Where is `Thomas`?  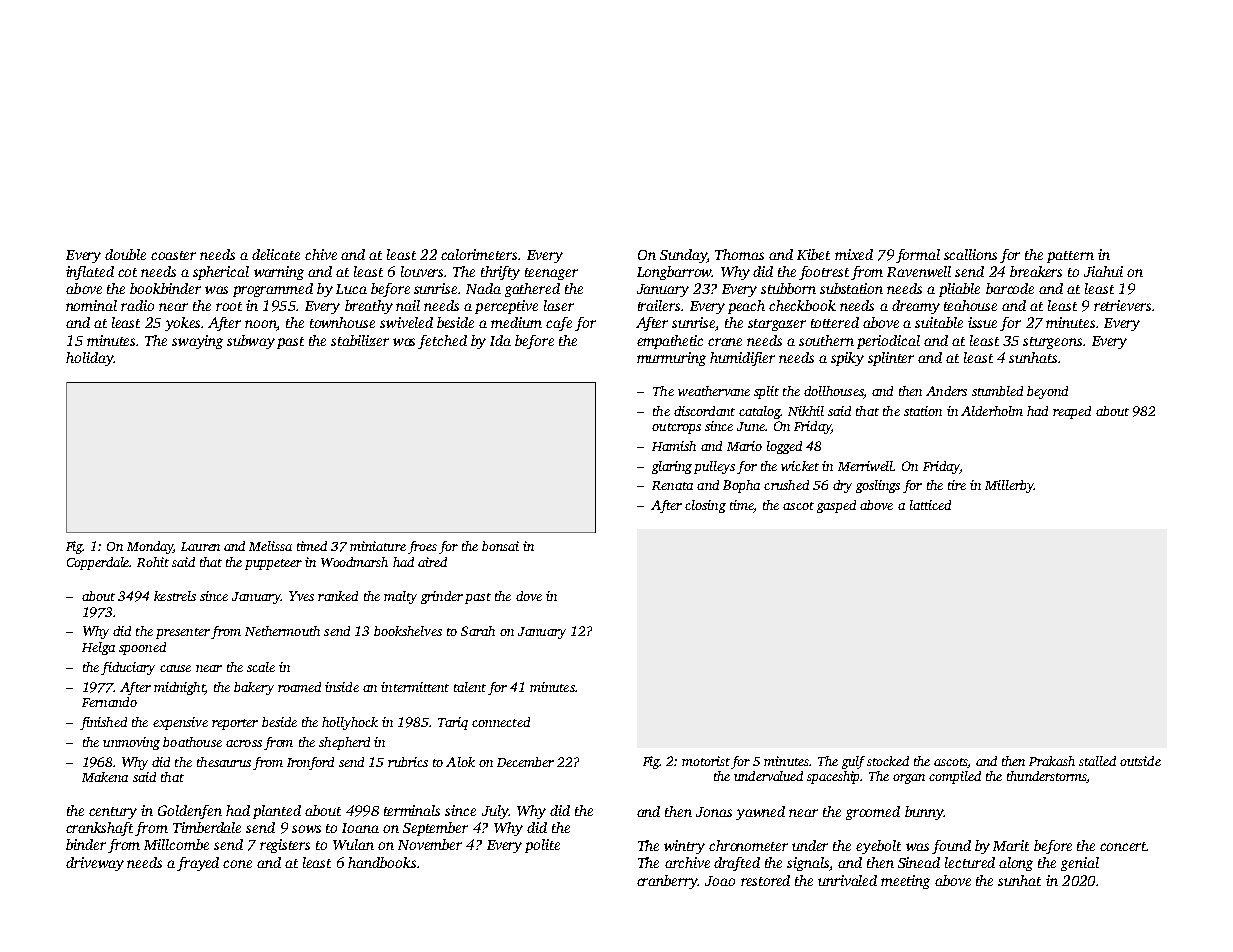
Thomas is located at coordinates (739, 254).
